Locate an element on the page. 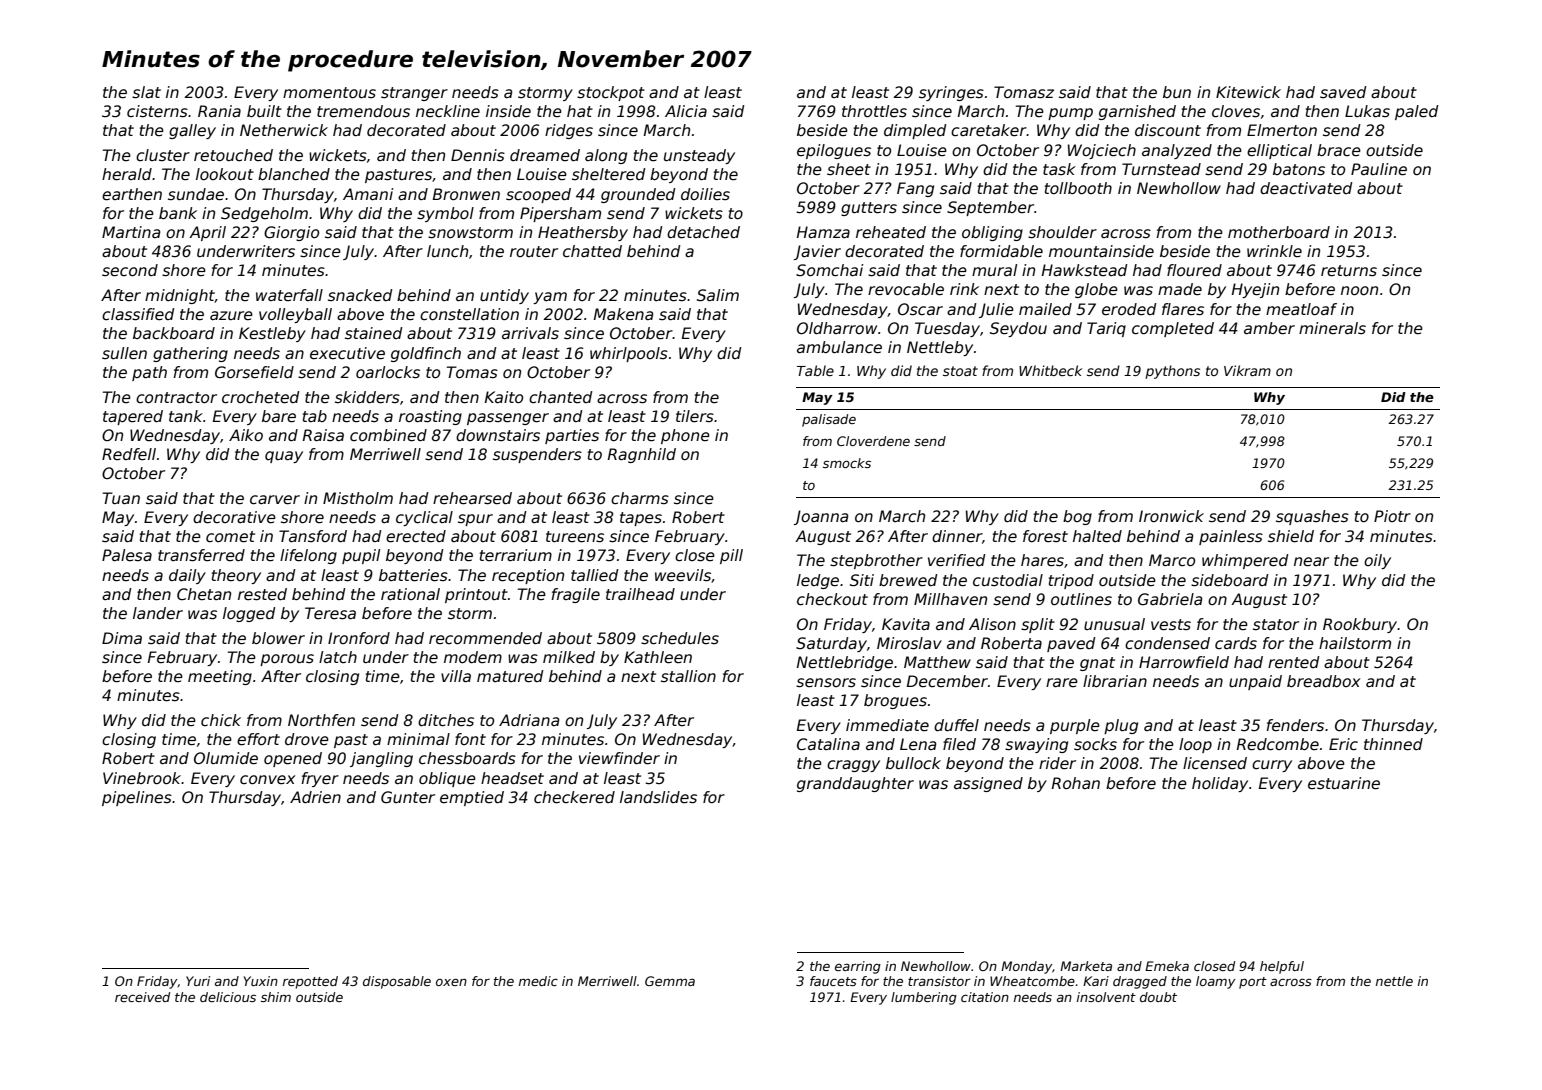  stockpot is located at coordinates (611, 93).
